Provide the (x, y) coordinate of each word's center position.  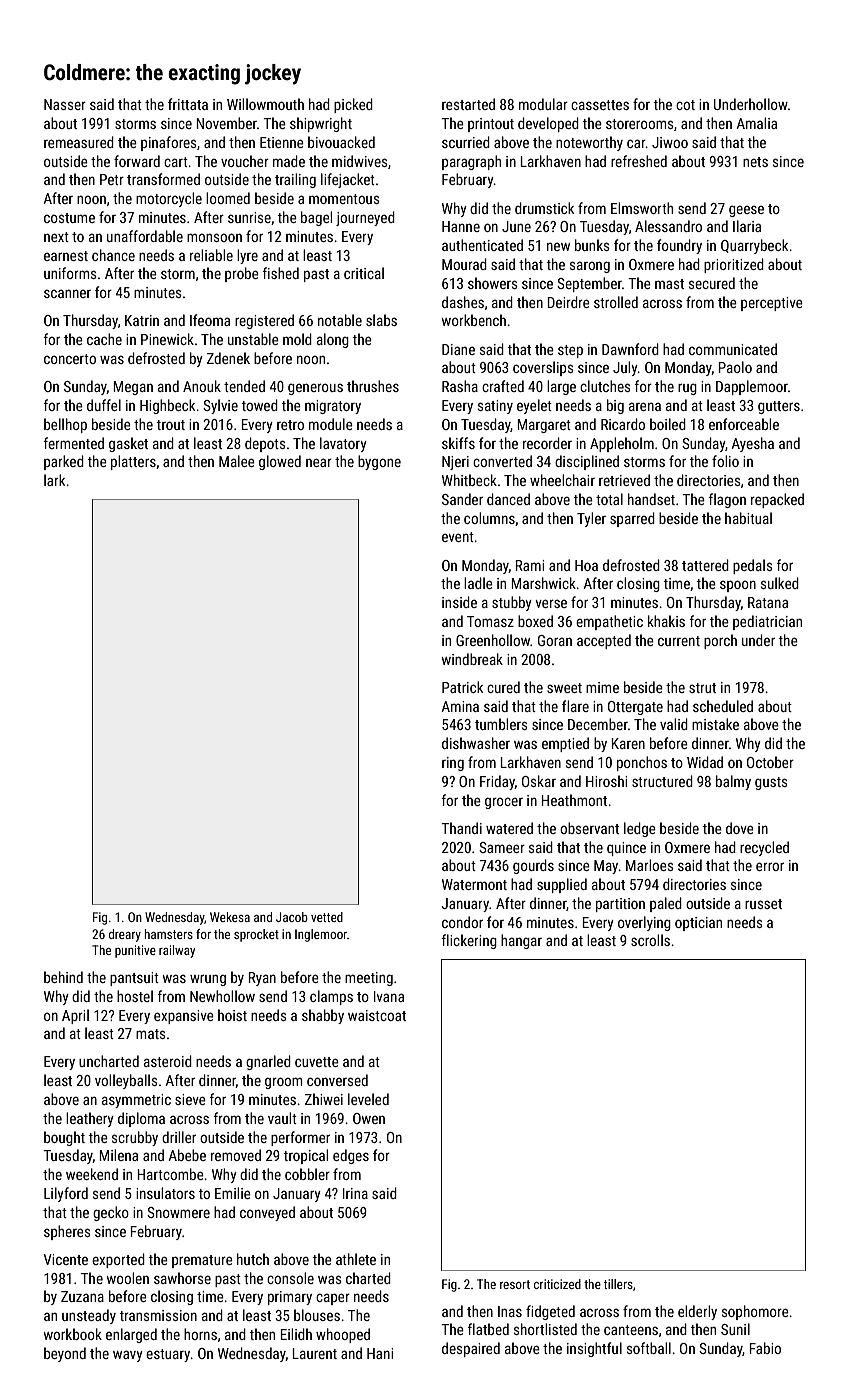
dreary (125, 935)
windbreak (472, 659)
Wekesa (230, 917)
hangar (521, 941)
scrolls (650, 940)
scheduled (723, 706)
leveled (368, 1099)
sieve (190, 1099)
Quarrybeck (754, 246)
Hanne (461, 226)
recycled (764, 848)
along (333, 340)
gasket (128, 444)
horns (200, 1334)
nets (755, 162)
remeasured (79, 142)
